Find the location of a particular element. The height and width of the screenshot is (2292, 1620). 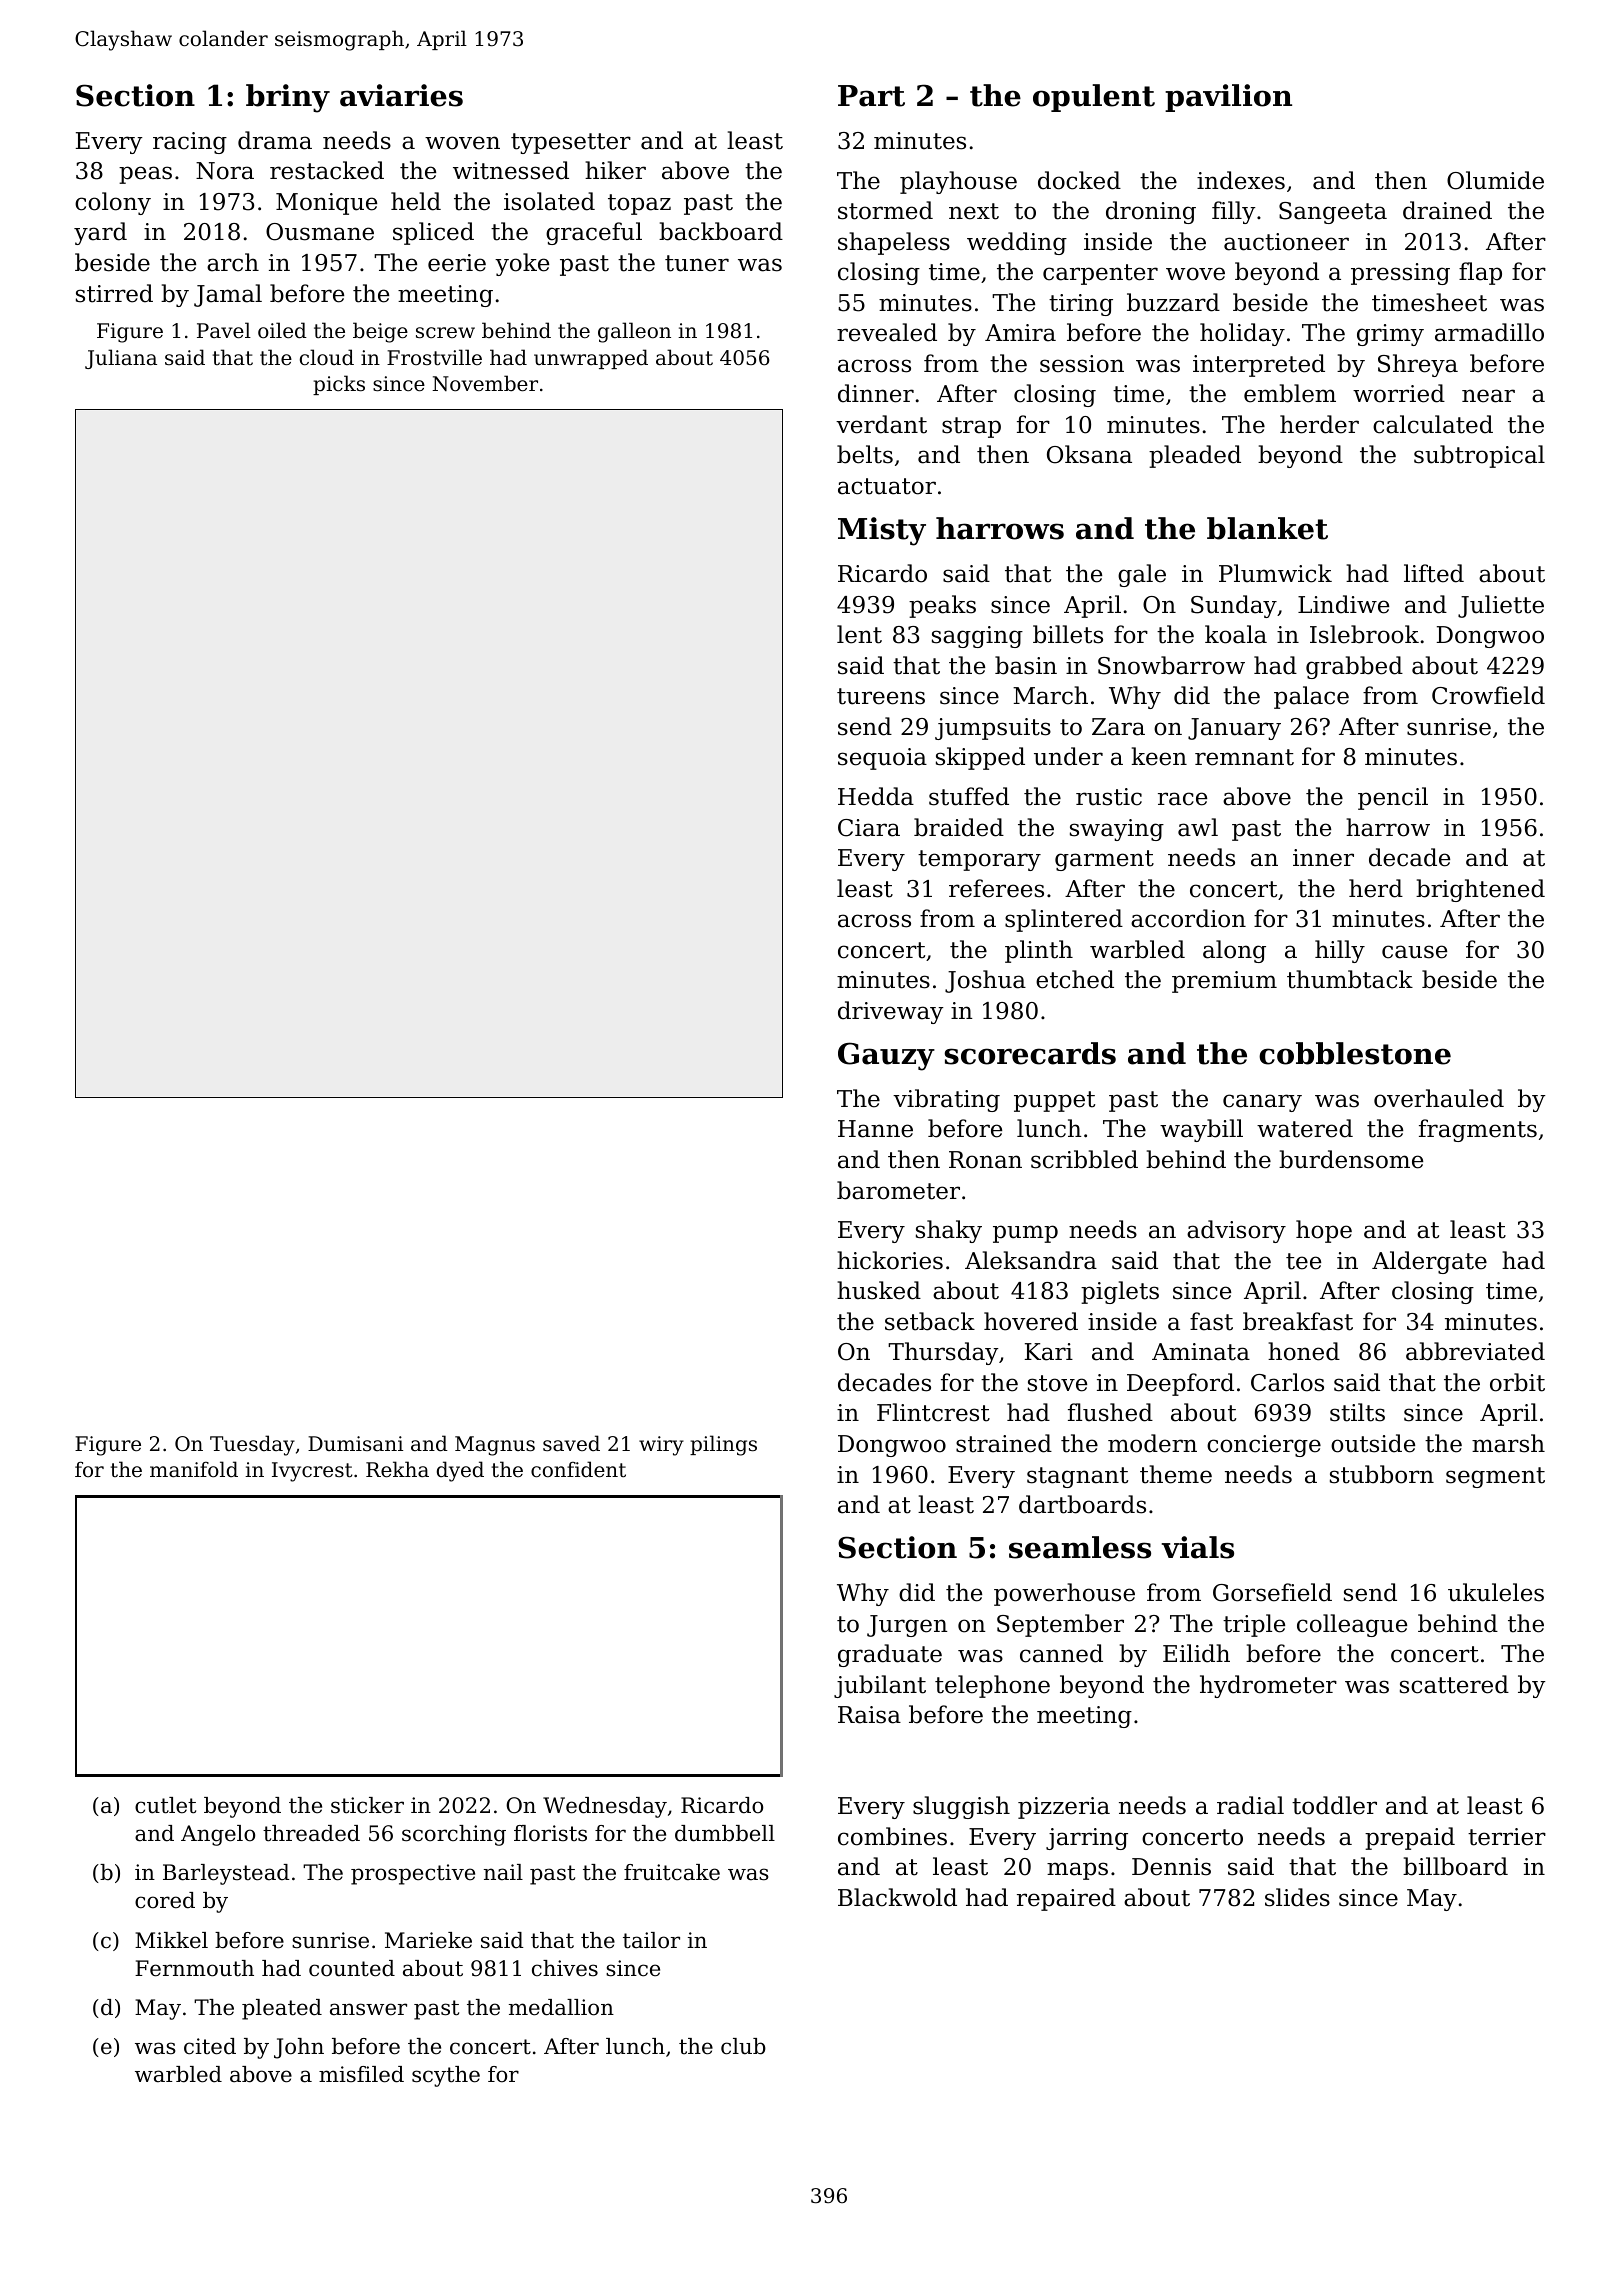

aviaries is located at coordinates (401, 95).
